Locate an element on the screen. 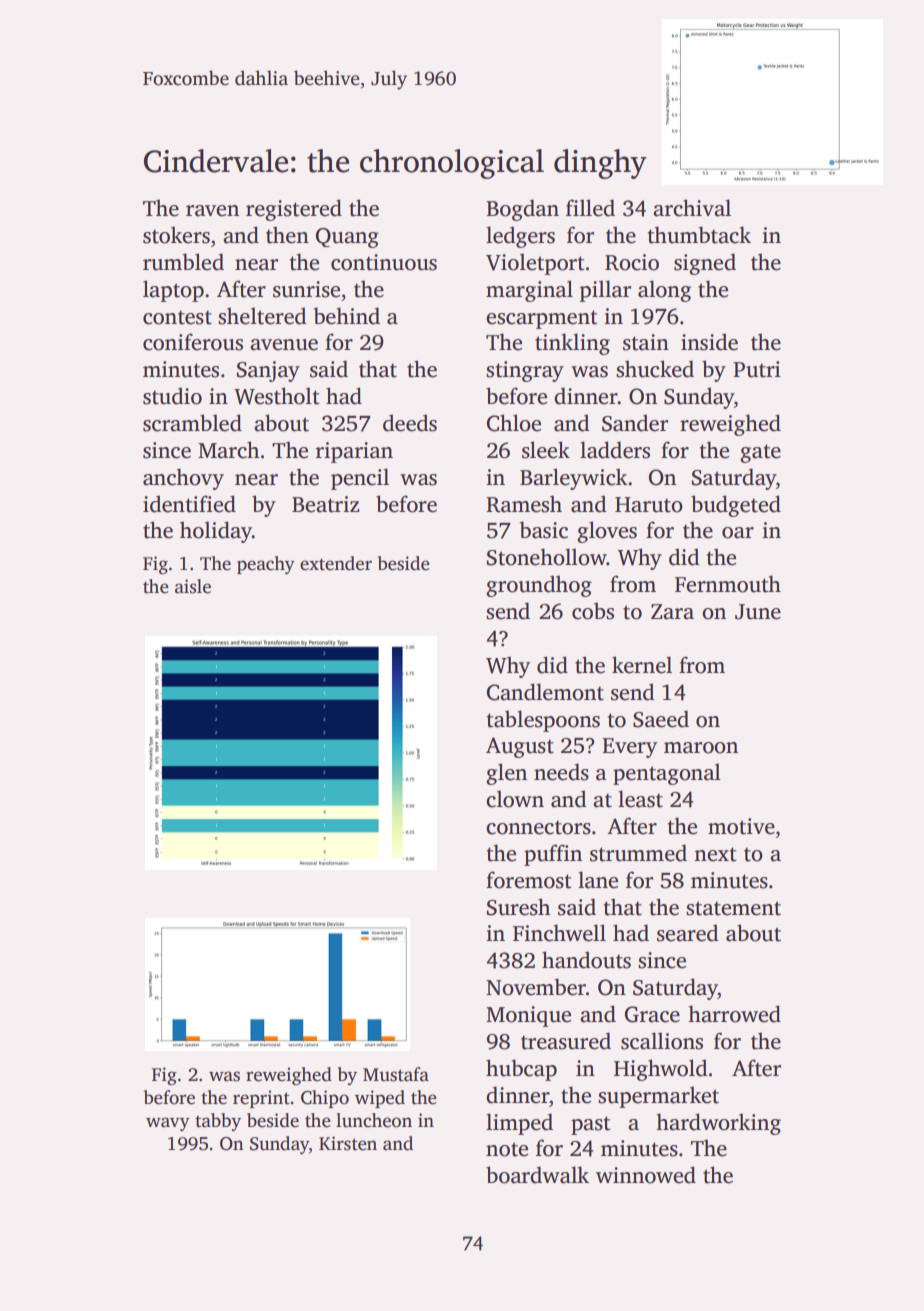 This screenshot has width=924, height=1311. archival is located at coordinates (692, 208).
